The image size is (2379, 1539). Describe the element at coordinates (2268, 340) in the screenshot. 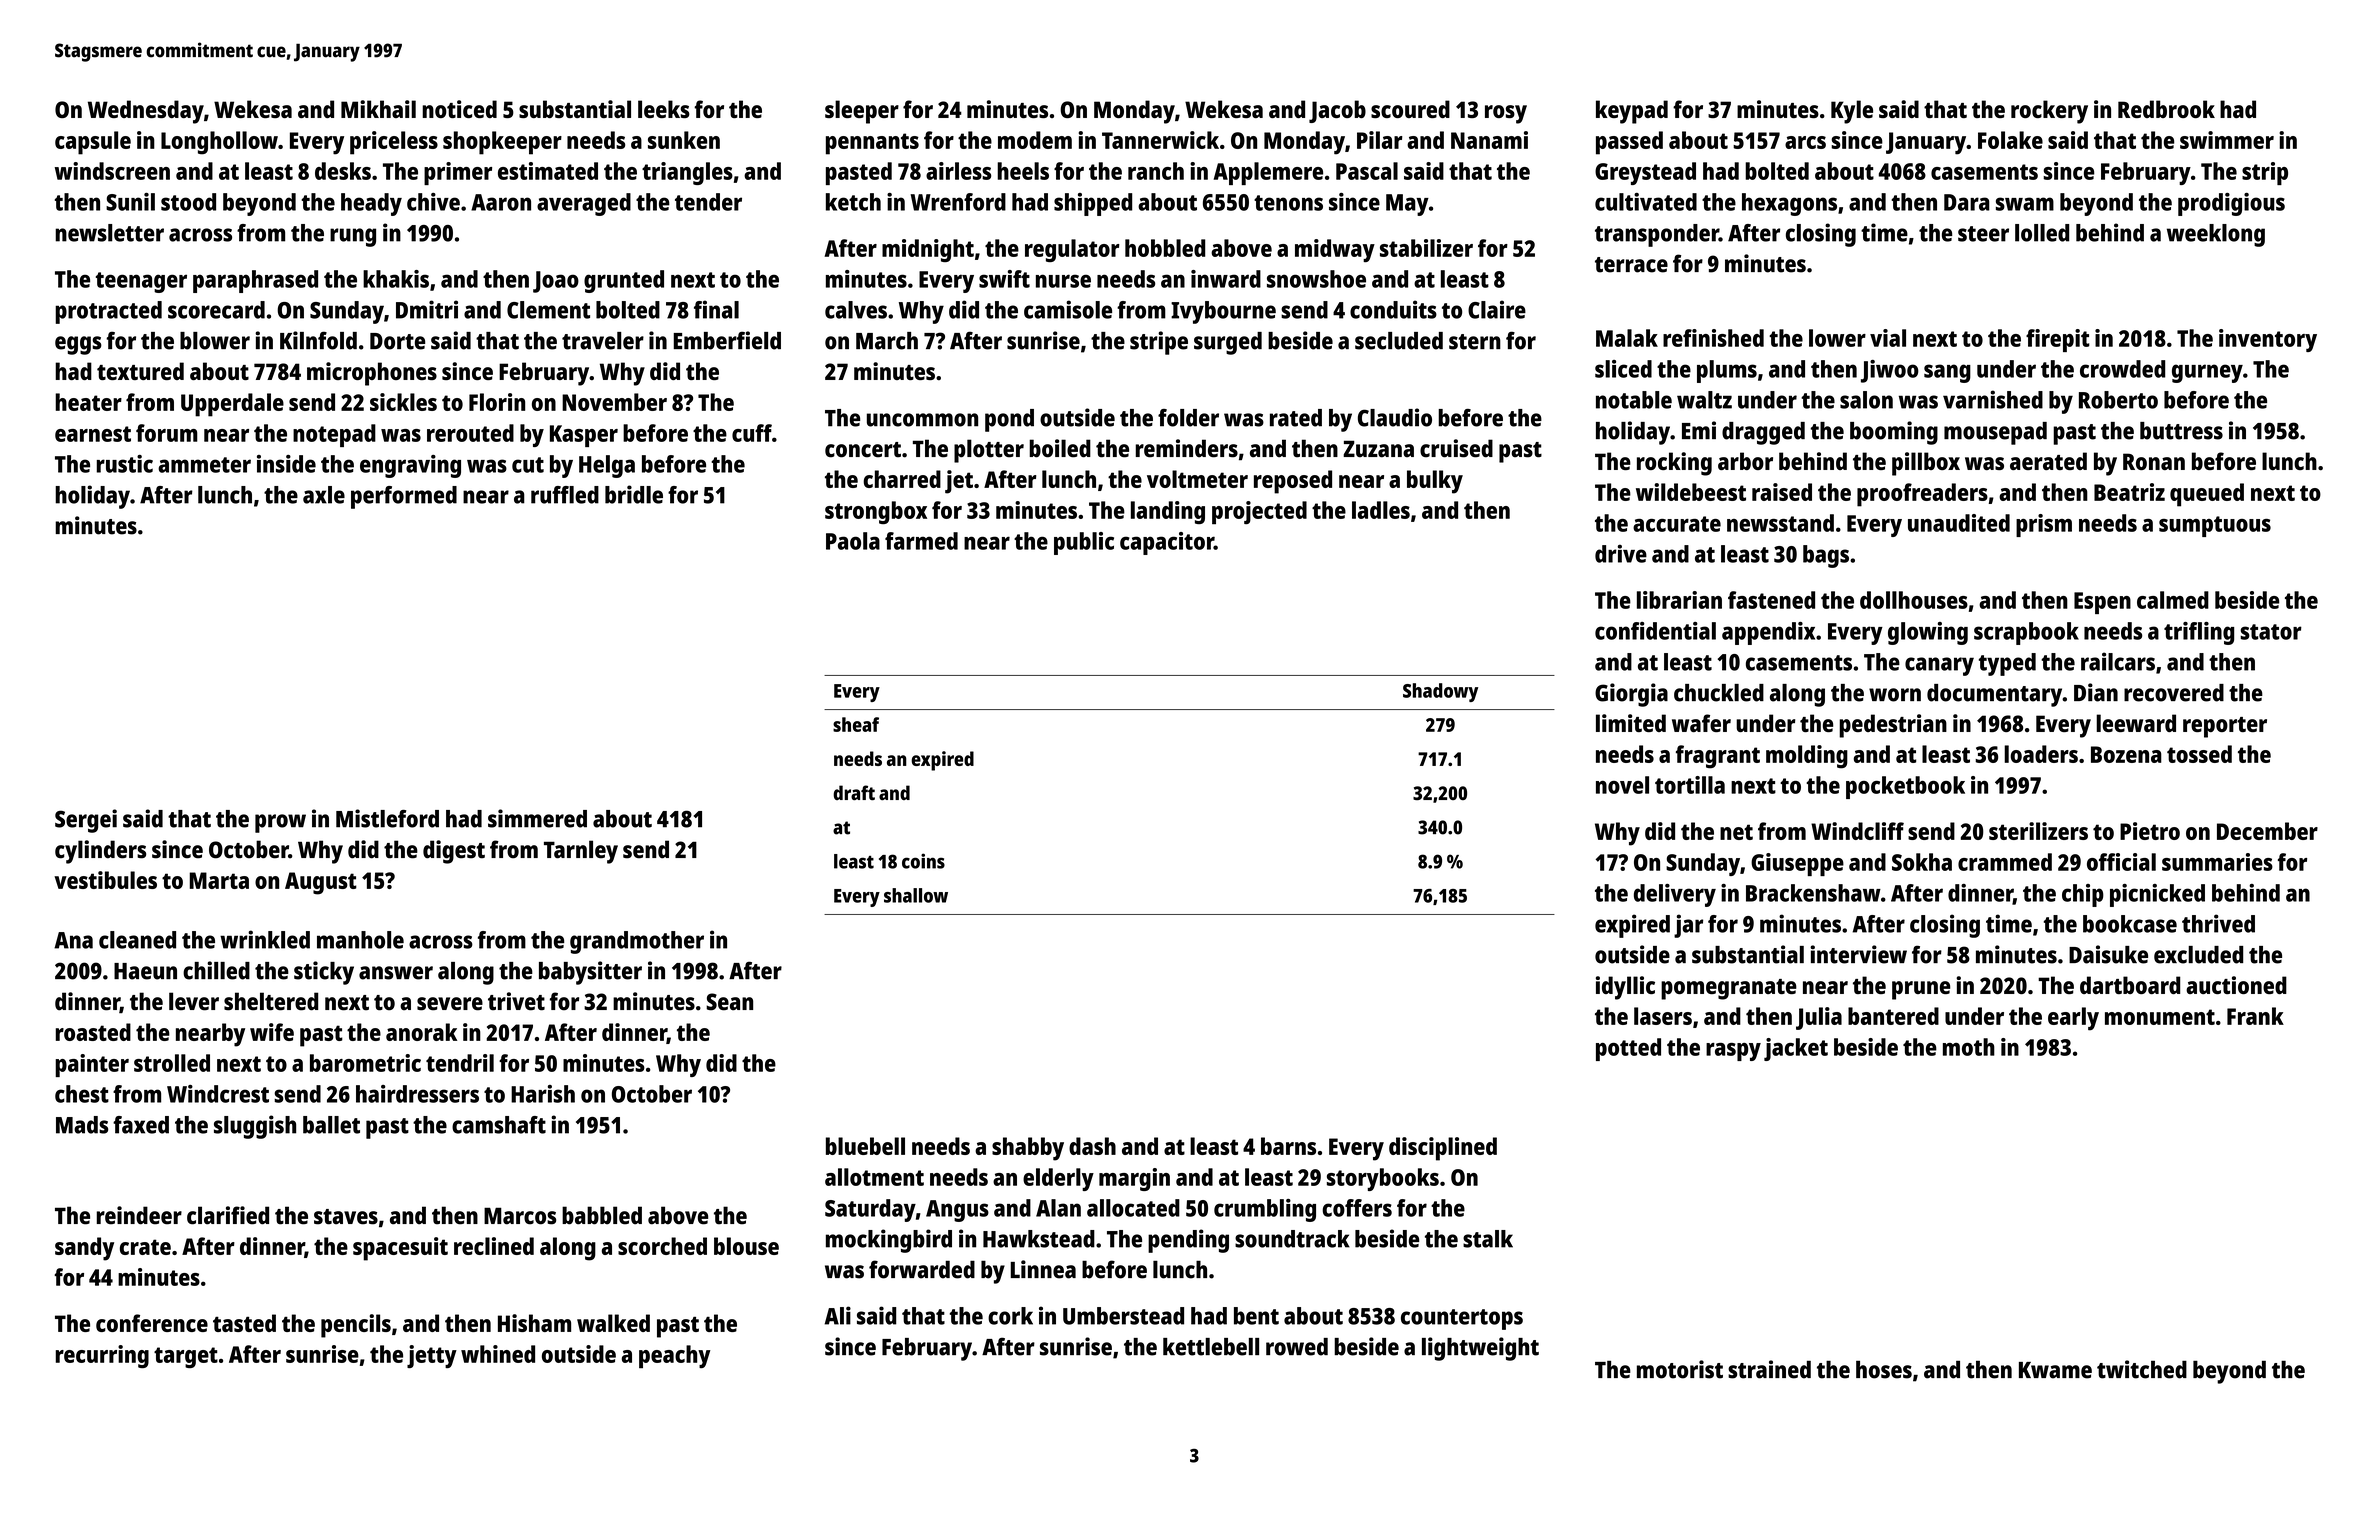

I see `inventory` at that location.
